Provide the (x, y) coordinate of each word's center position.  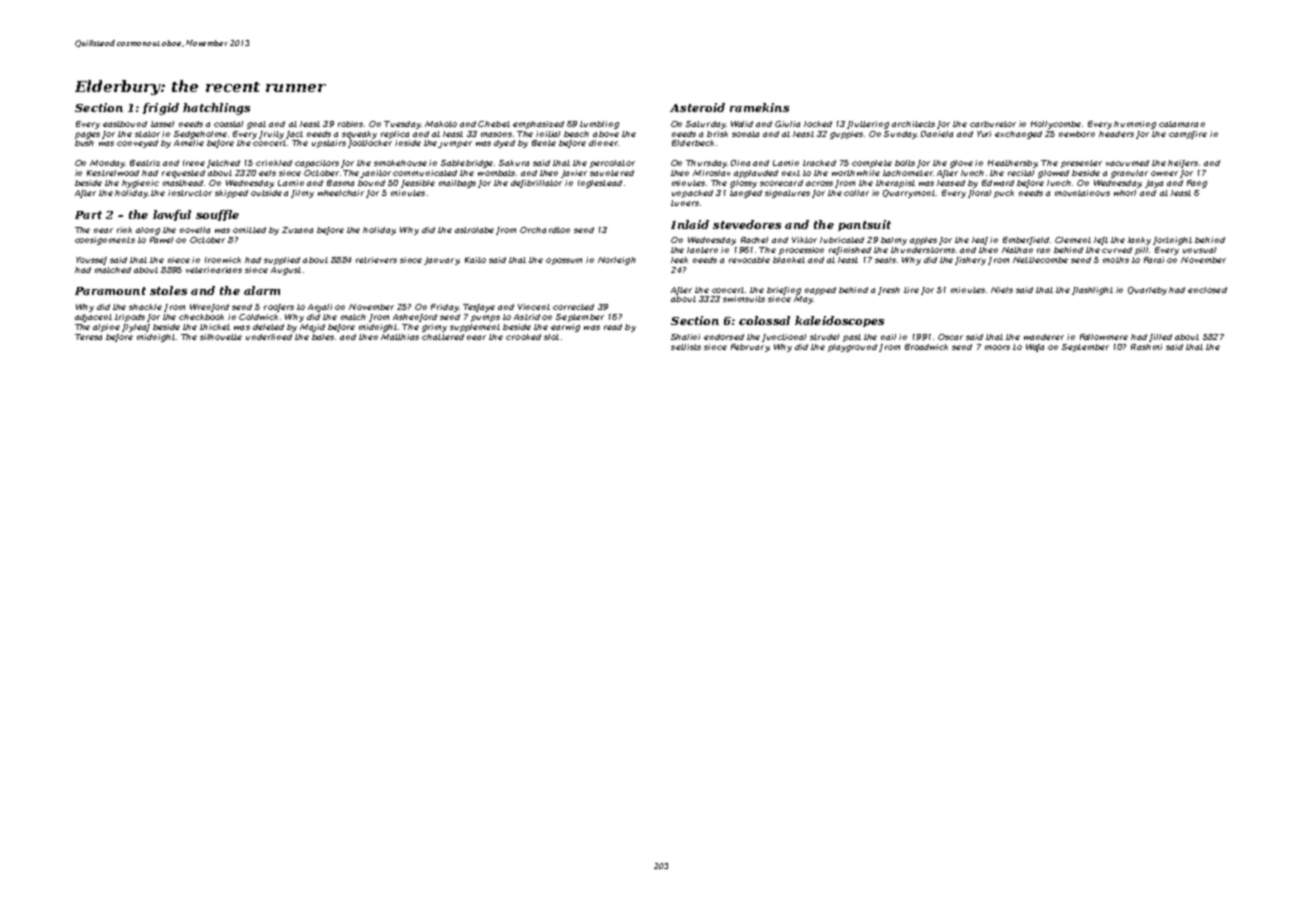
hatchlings (216, 109)
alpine (106, 328)
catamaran (1182, 124)
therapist (895, 184)
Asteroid (697, 107)
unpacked (692, 194)
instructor (190, 193)
